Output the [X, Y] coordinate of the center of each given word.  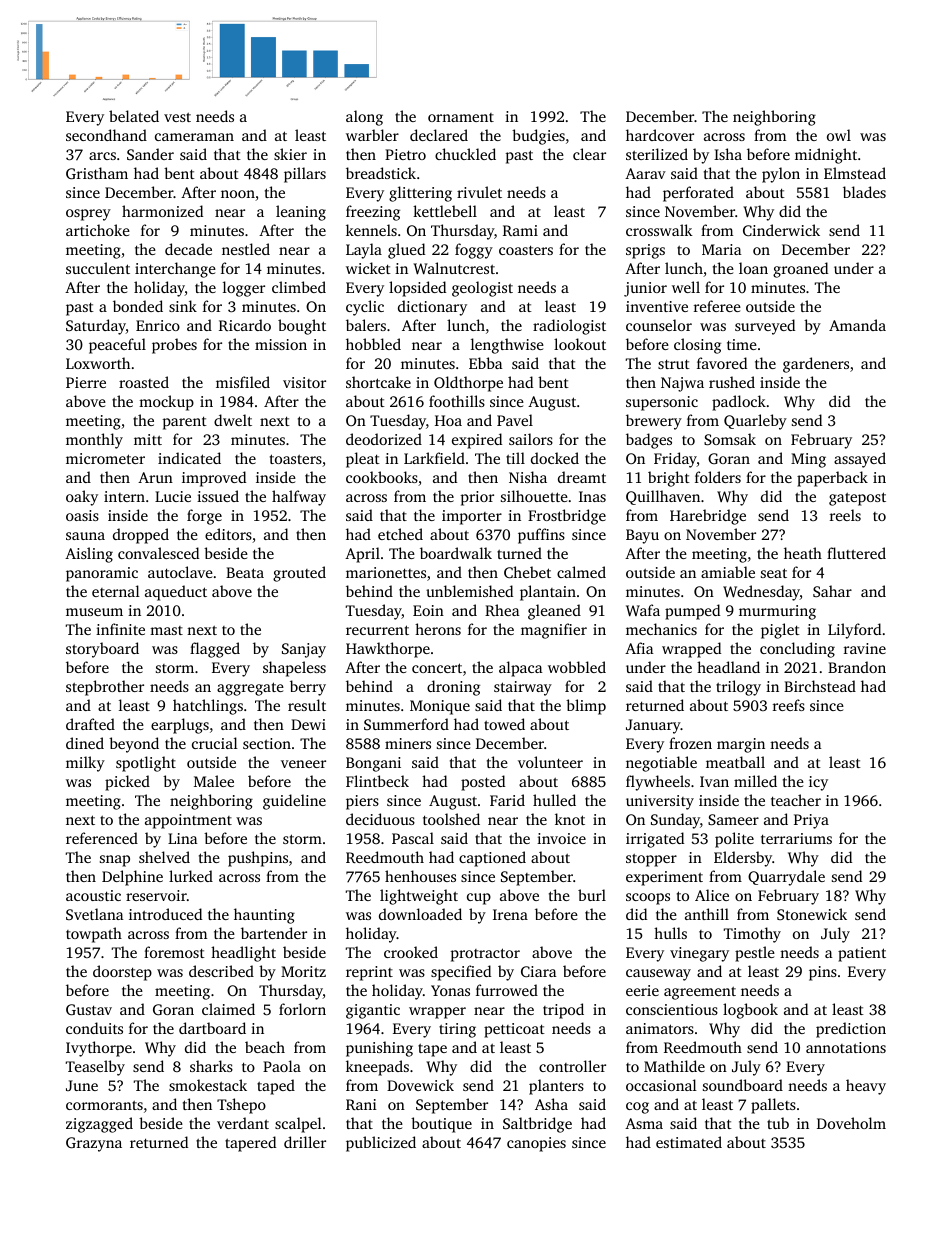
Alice [712, 895]
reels [845, 515]
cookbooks [382, 477]
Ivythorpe [99, 1049]
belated [134, 116]
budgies [538, 137]
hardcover [660, 135]
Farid [507, 800]
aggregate [250, 689]
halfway [299, 498]
